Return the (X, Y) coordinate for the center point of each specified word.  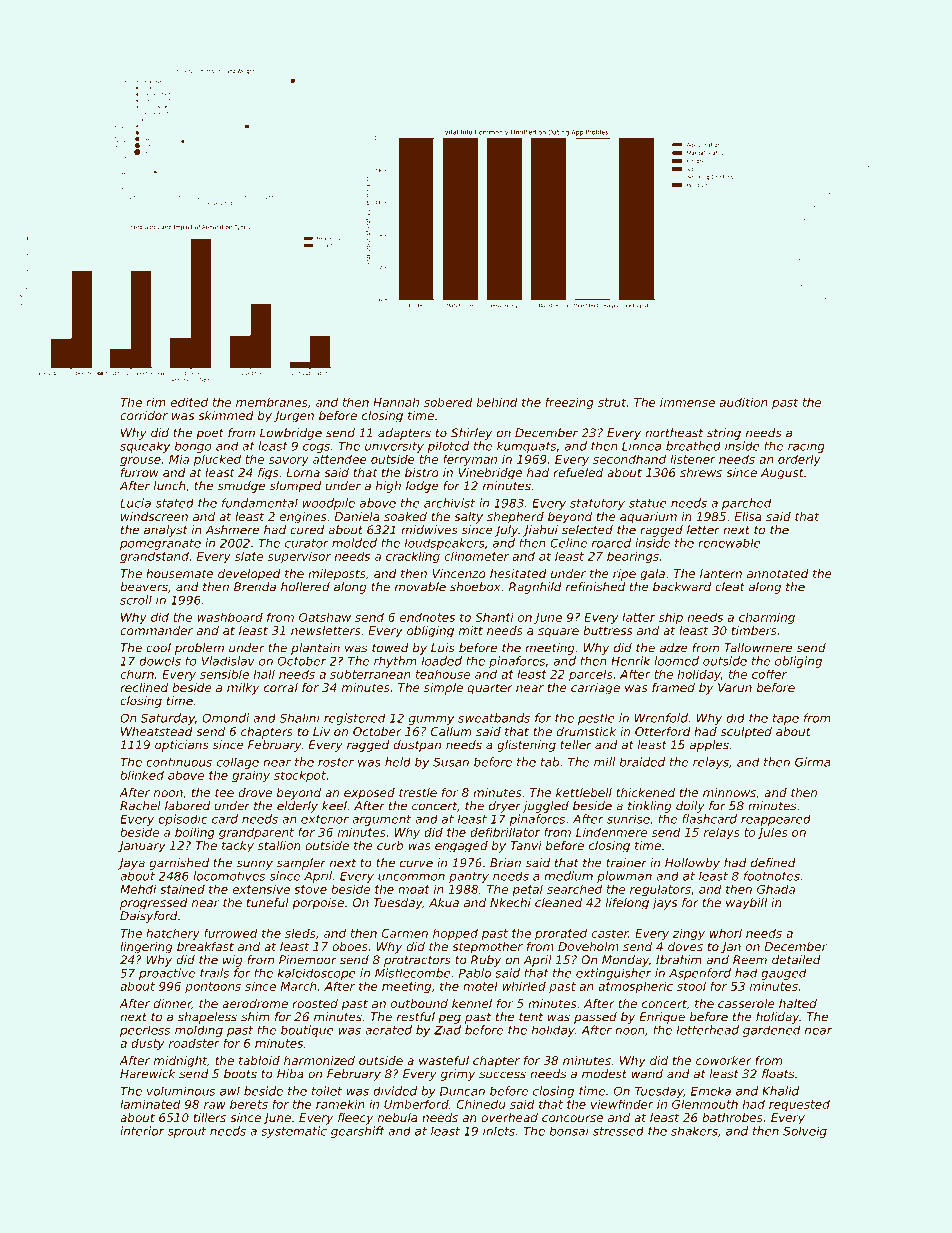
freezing (569, 403)
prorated (561, 934)
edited (189, 402)
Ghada (776, 889)
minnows (729, 792)
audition (744, 402)
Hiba (290, 1074)
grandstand (154, 557)
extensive (261, 889)
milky (243, 689)
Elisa (748, 516)
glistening (526, 746)
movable (420, 587)
